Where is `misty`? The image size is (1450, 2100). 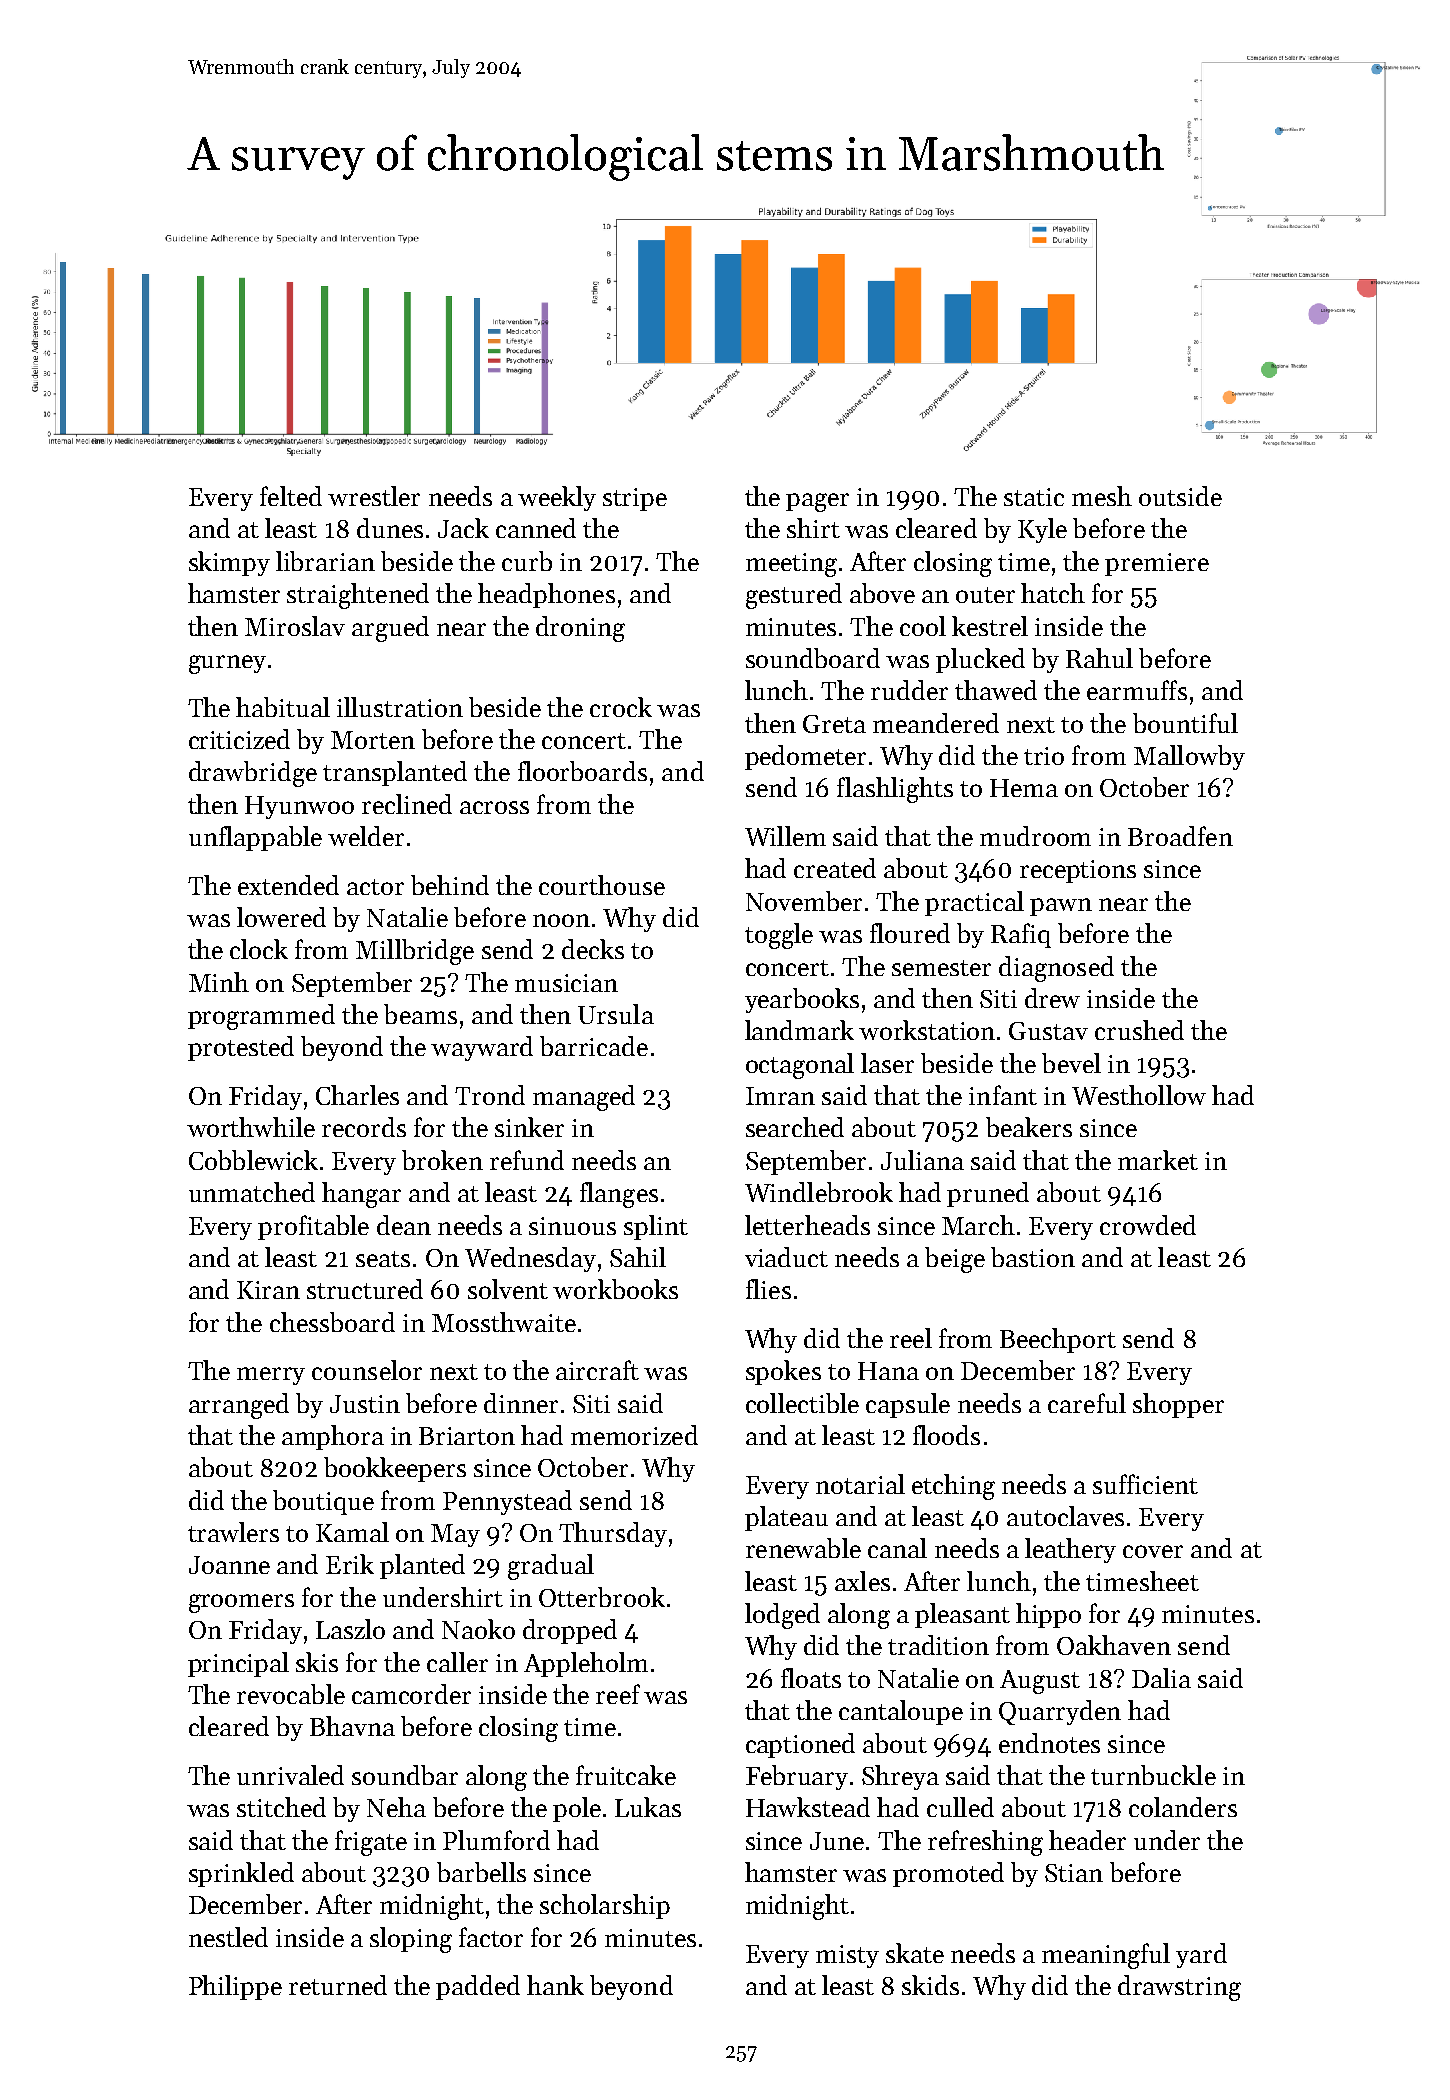
misty is located at coordinates (847, 1956).
